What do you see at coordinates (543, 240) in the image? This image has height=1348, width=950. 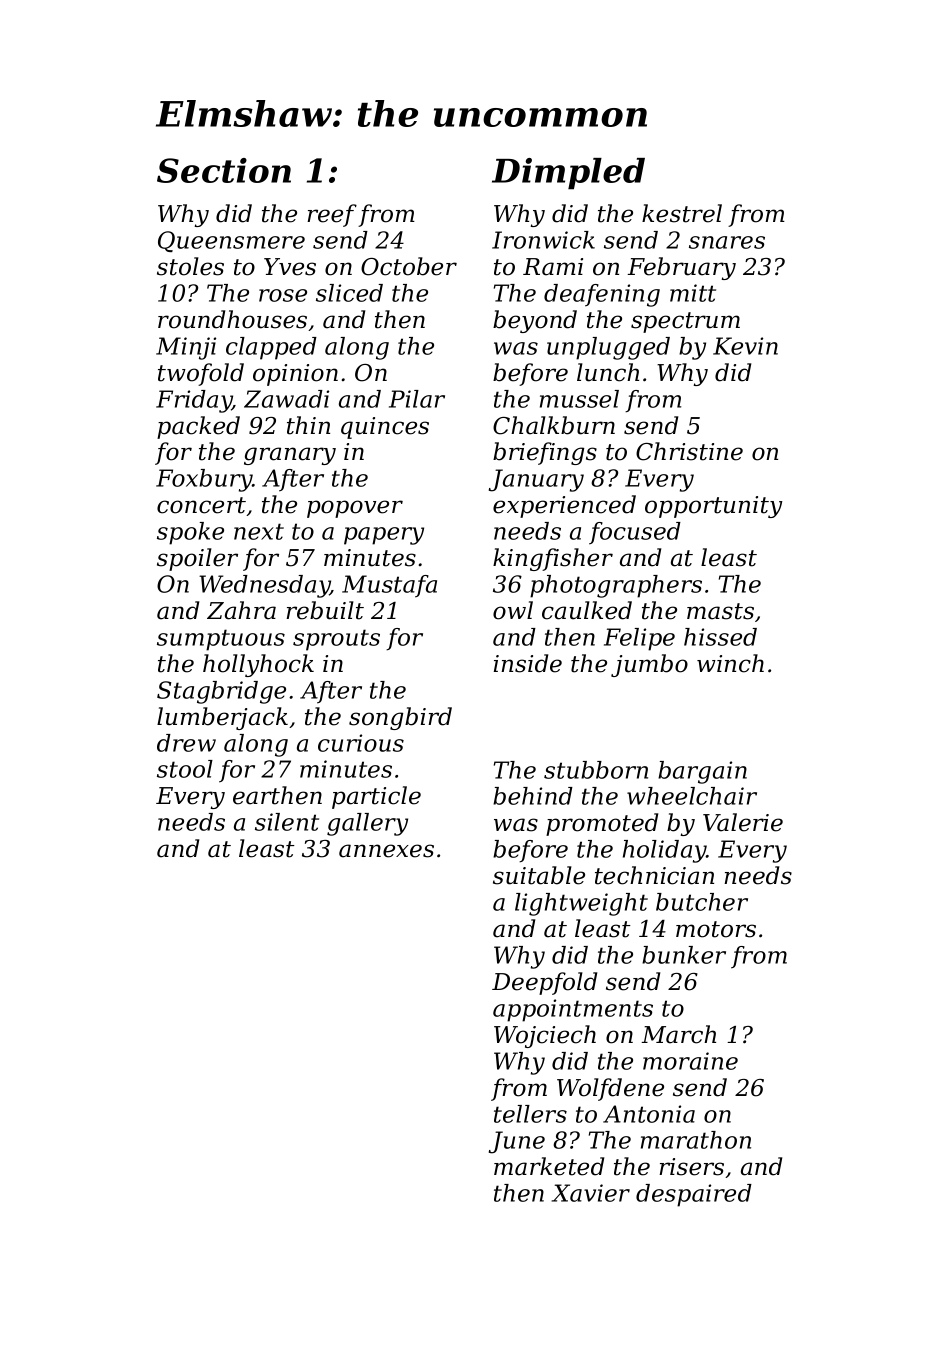 I see `Ironwick` at bounding box center [543, 240].
